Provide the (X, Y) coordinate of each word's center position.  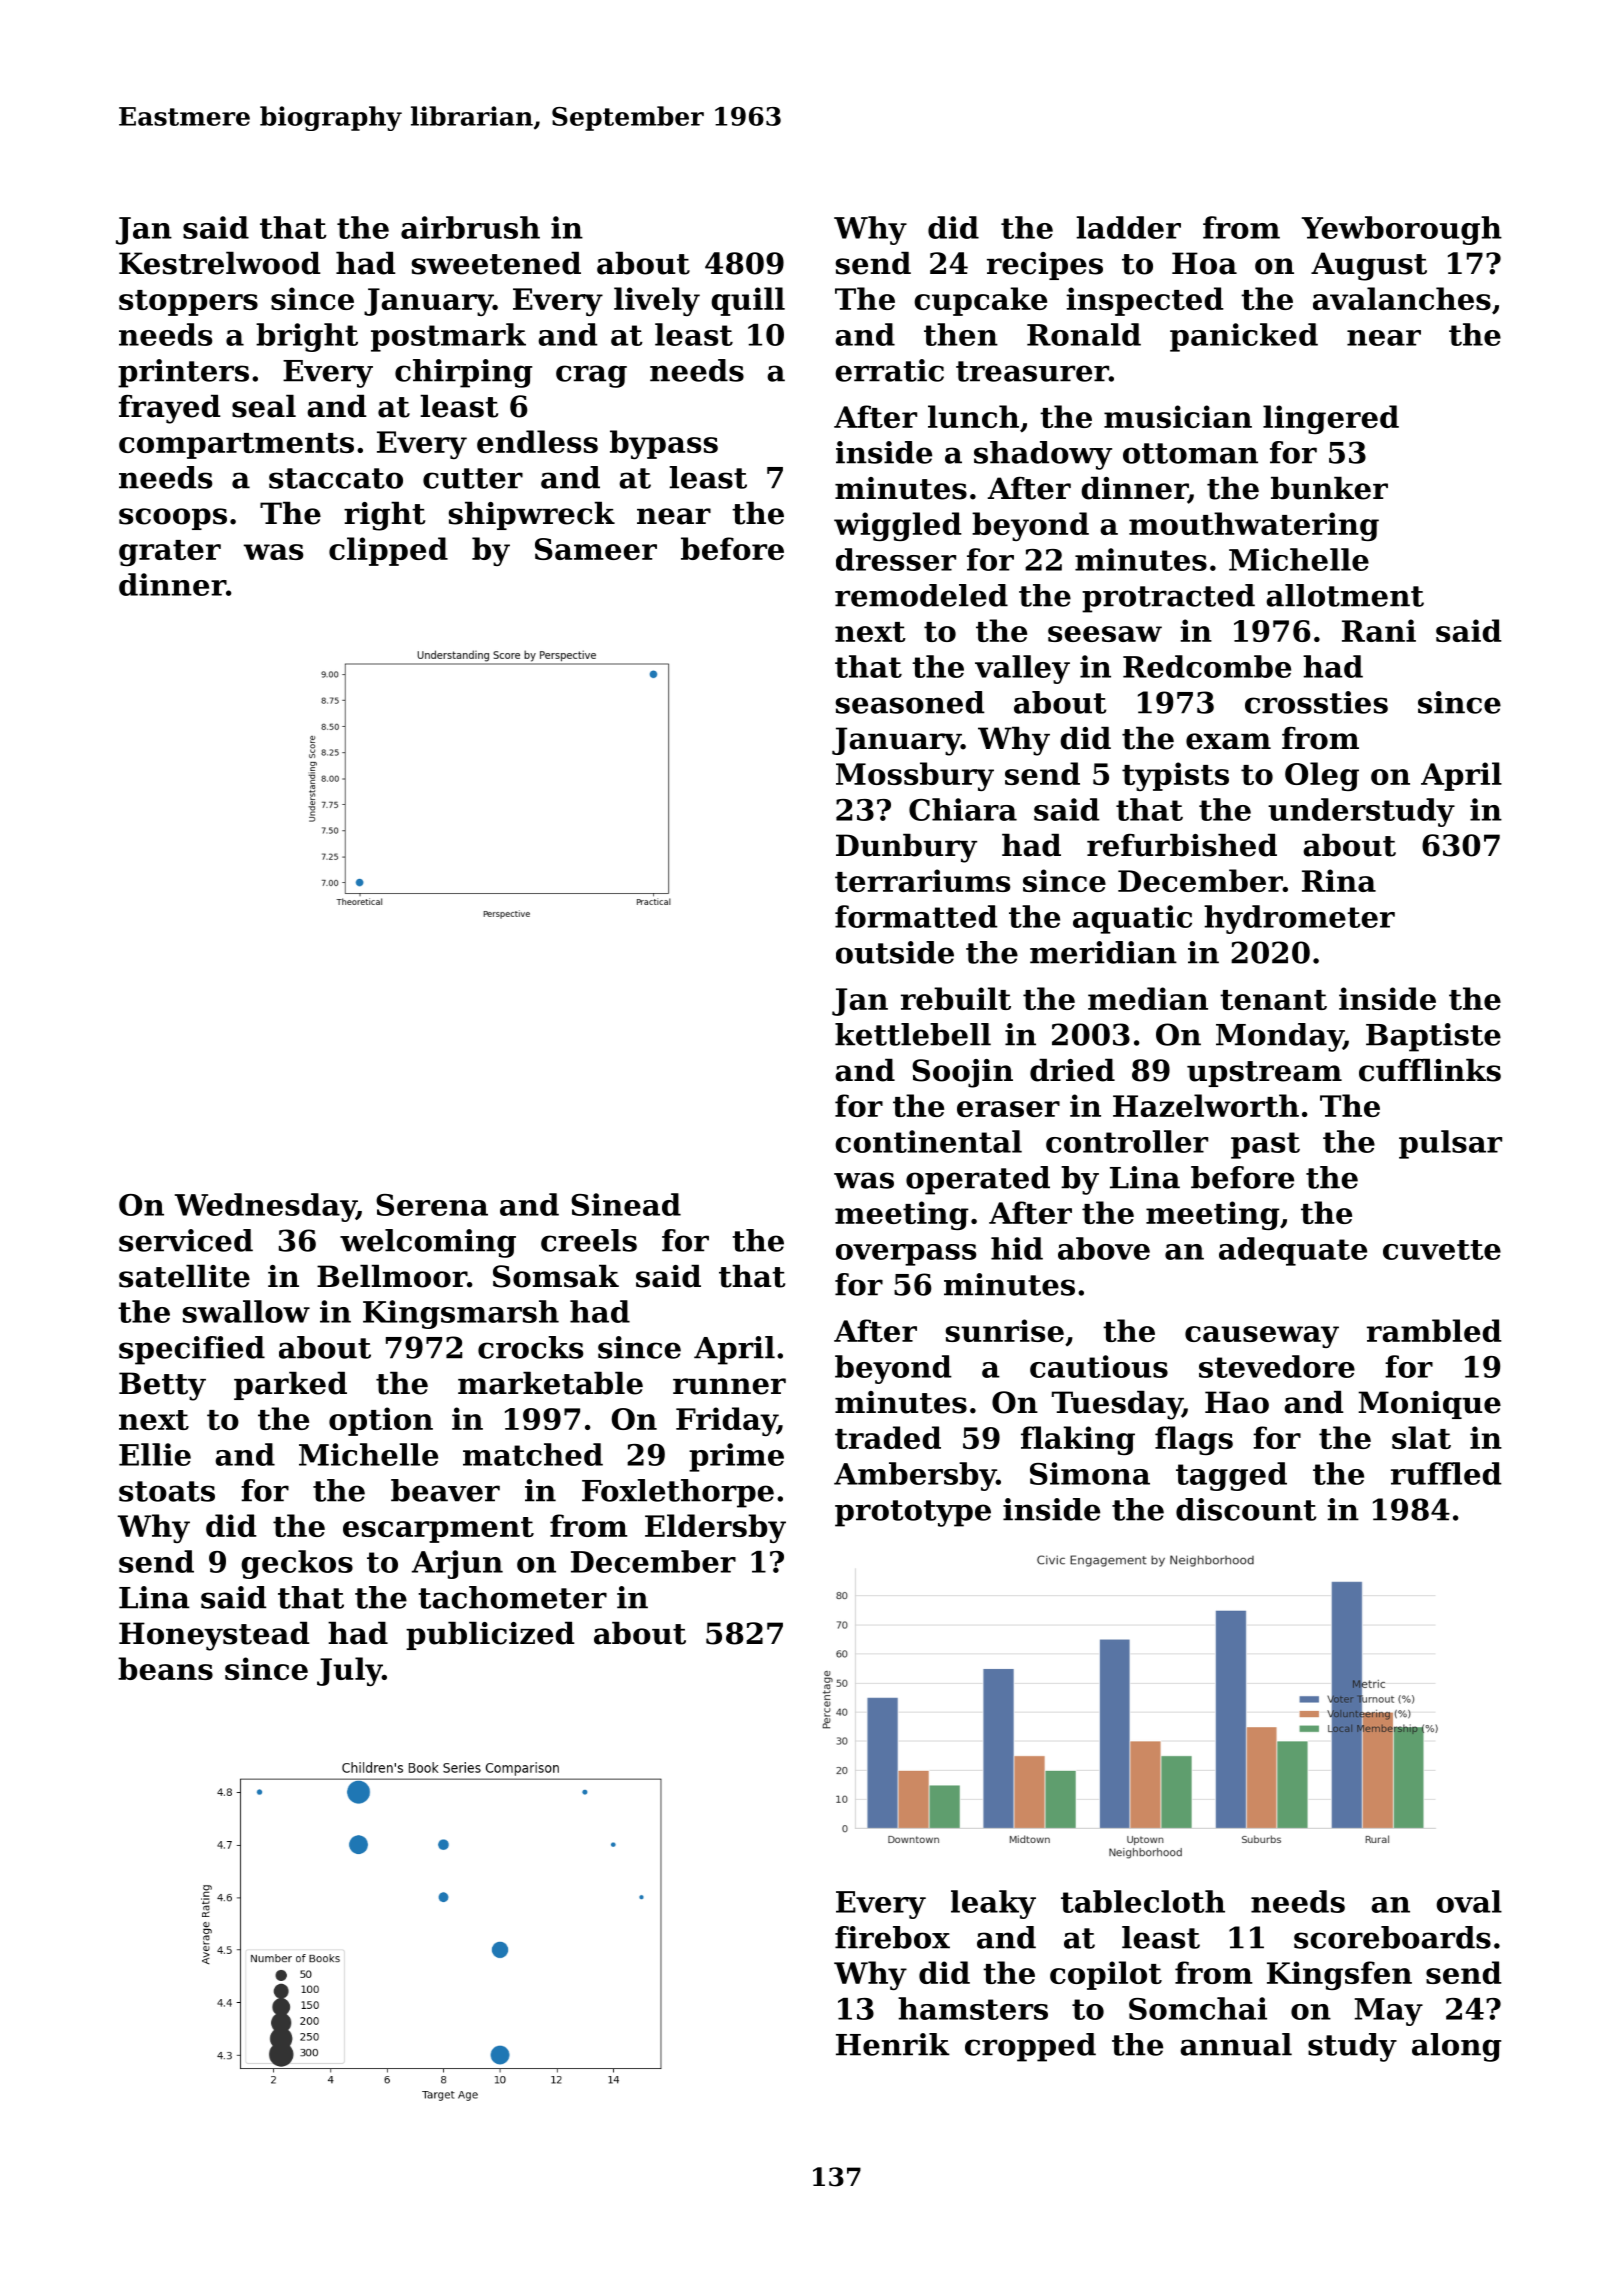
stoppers (188, 303)
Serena (432, 1205)
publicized (490, 1636)
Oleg (1322, 776)
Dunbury (906, 848)
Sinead (626, 1204)
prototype (913, 1513)
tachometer (512, 1597)
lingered (1331, 419)
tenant (1273, 1000)
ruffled (1446, 1473)
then (961, 334)
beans (165, 1668)
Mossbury (915, 776)
